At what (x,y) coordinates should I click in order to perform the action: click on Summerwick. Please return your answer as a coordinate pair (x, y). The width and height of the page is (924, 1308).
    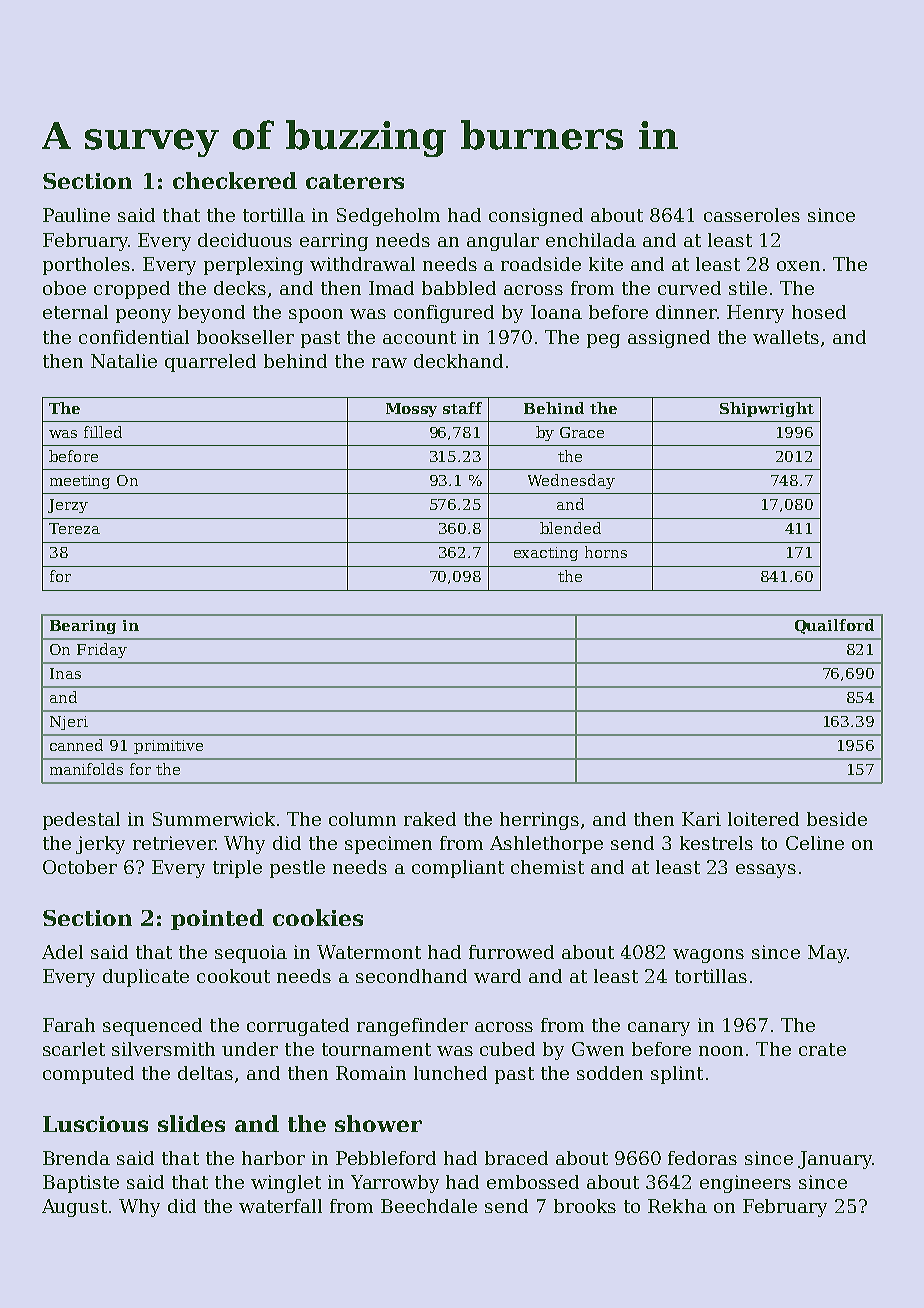
    Looking at the image, I should click on (214, 819).
